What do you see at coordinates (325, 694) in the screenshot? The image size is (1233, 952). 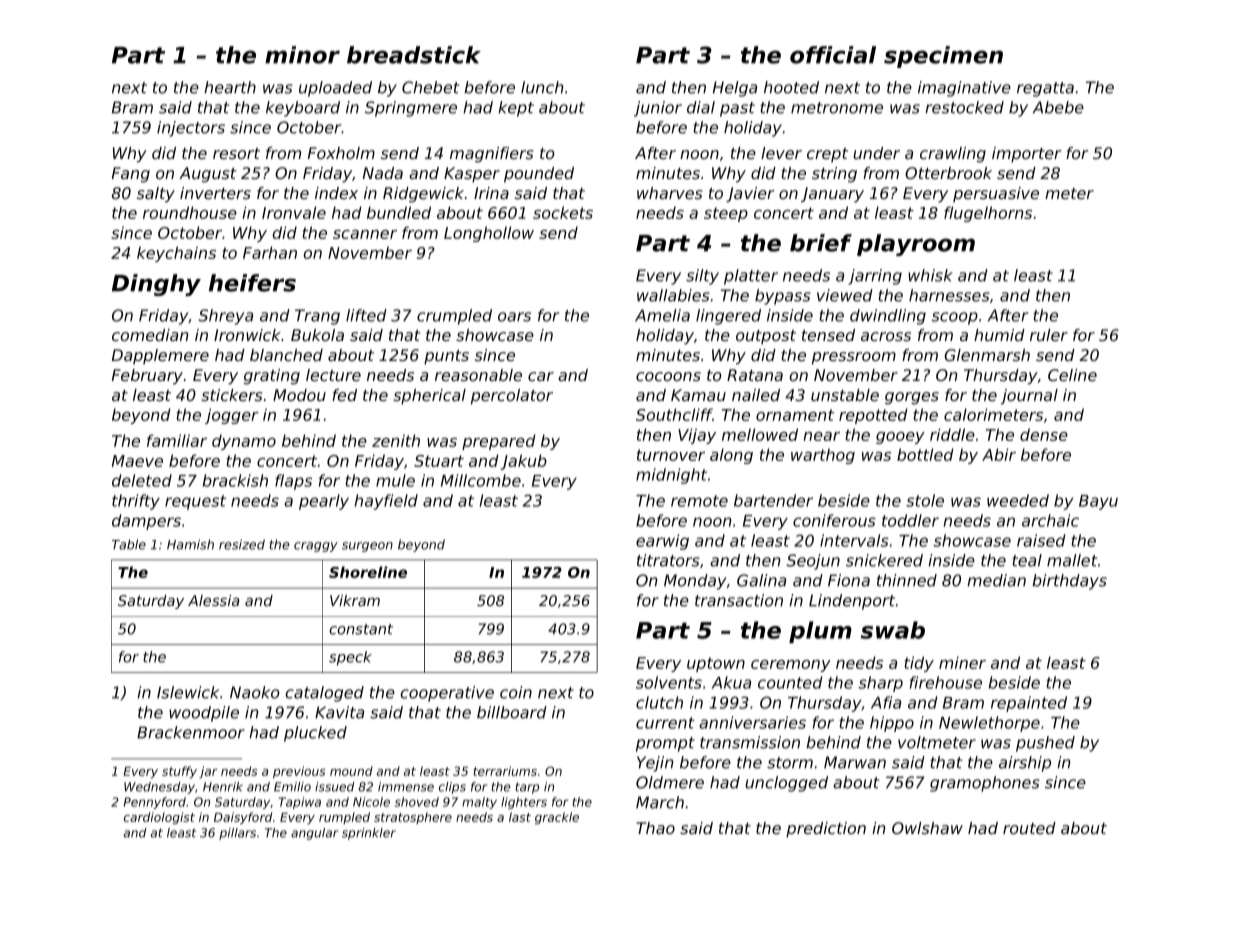 I see `cataloged` at bounding box center [325, 694].
